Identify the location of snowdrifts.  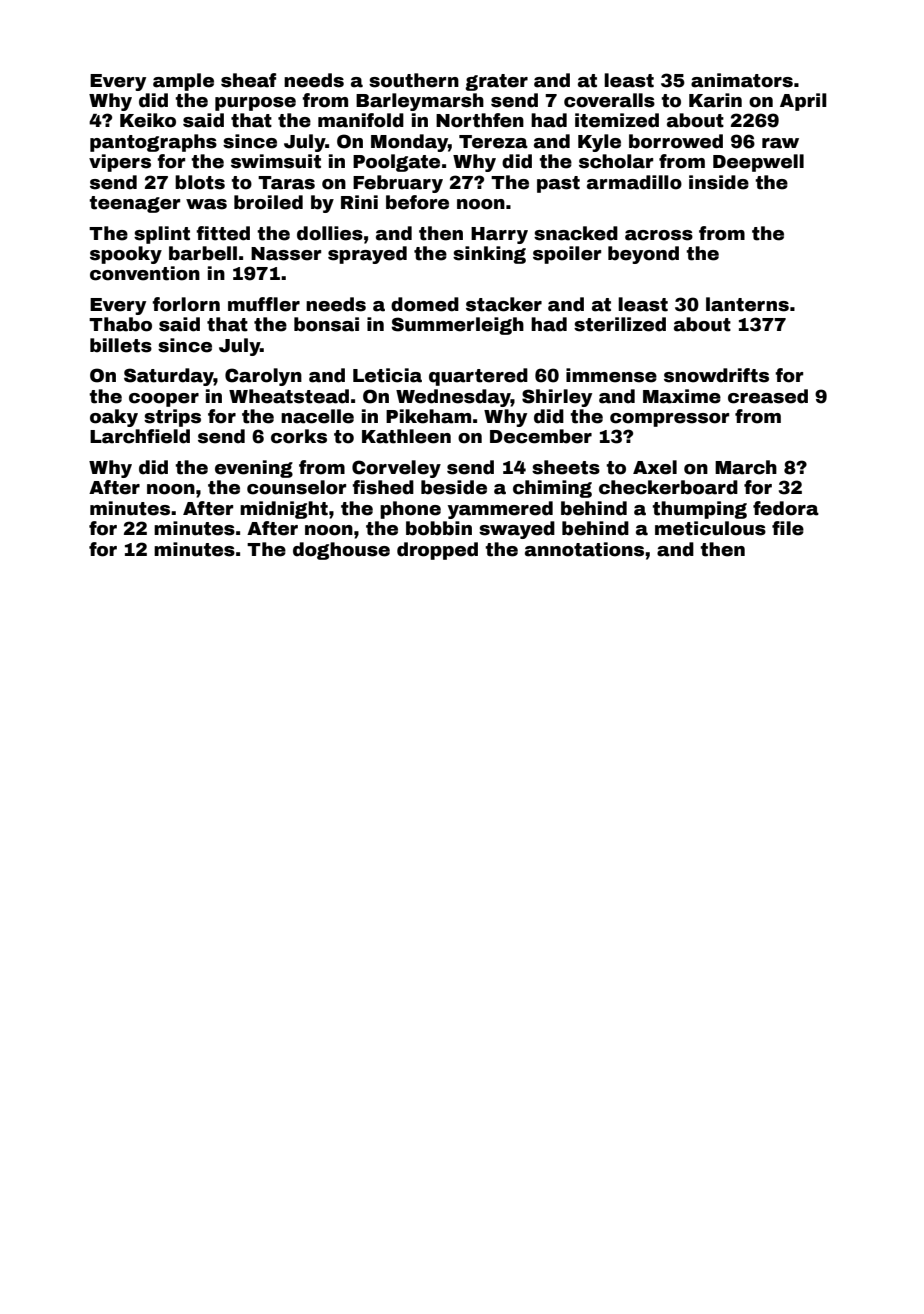
(716, 375).
